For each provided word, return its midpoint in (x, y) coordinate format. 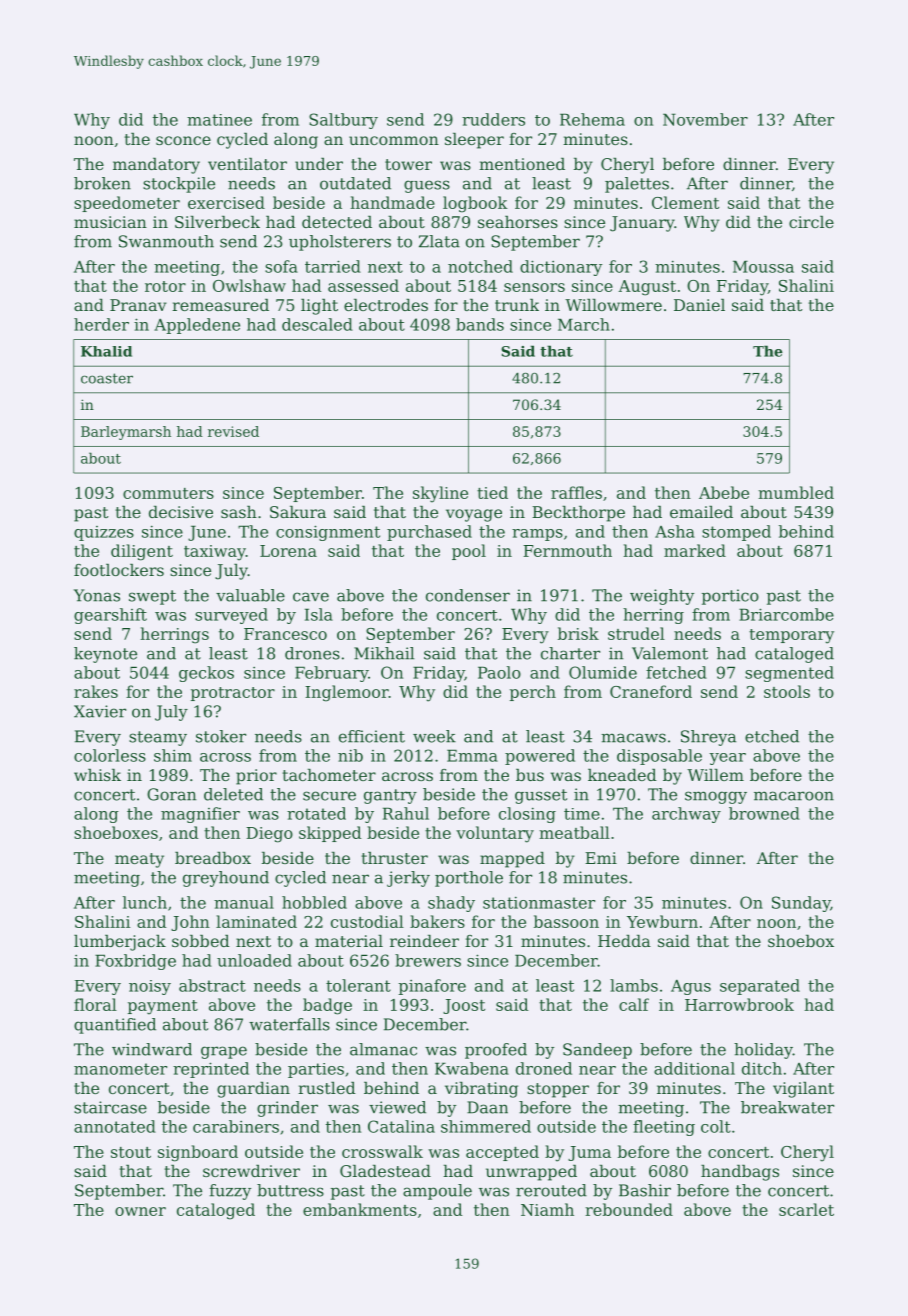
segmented (789, 674)
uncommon (394, 140)
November (705, 119)
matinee (219, 120)
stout (131, 1152)
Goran (171, 794)
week (434, 736)
